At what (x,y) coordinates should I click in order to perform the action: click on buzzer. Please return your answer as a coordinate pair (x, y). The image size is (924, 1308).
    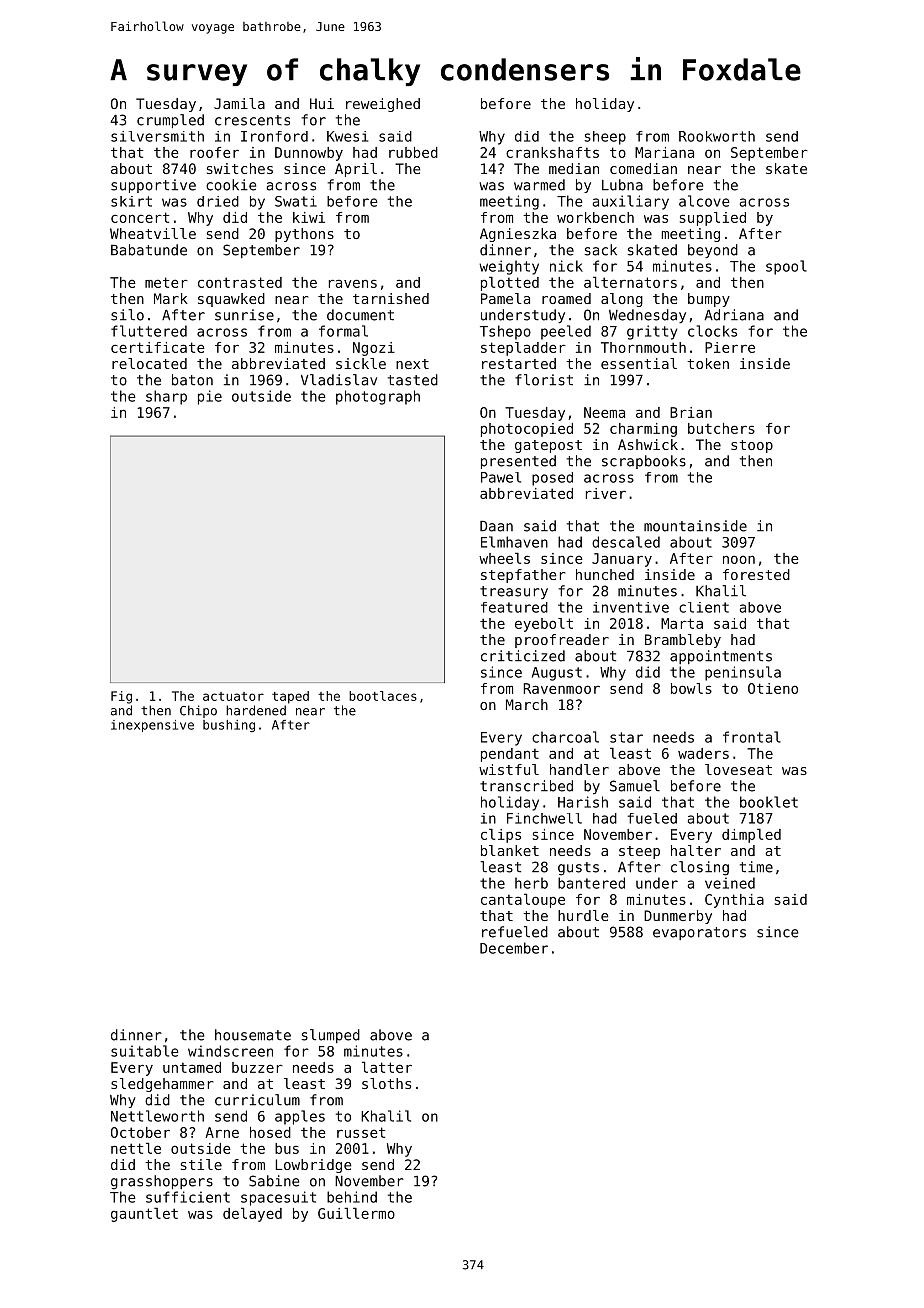
    Looking at the image, I should click on (257, 1067).
